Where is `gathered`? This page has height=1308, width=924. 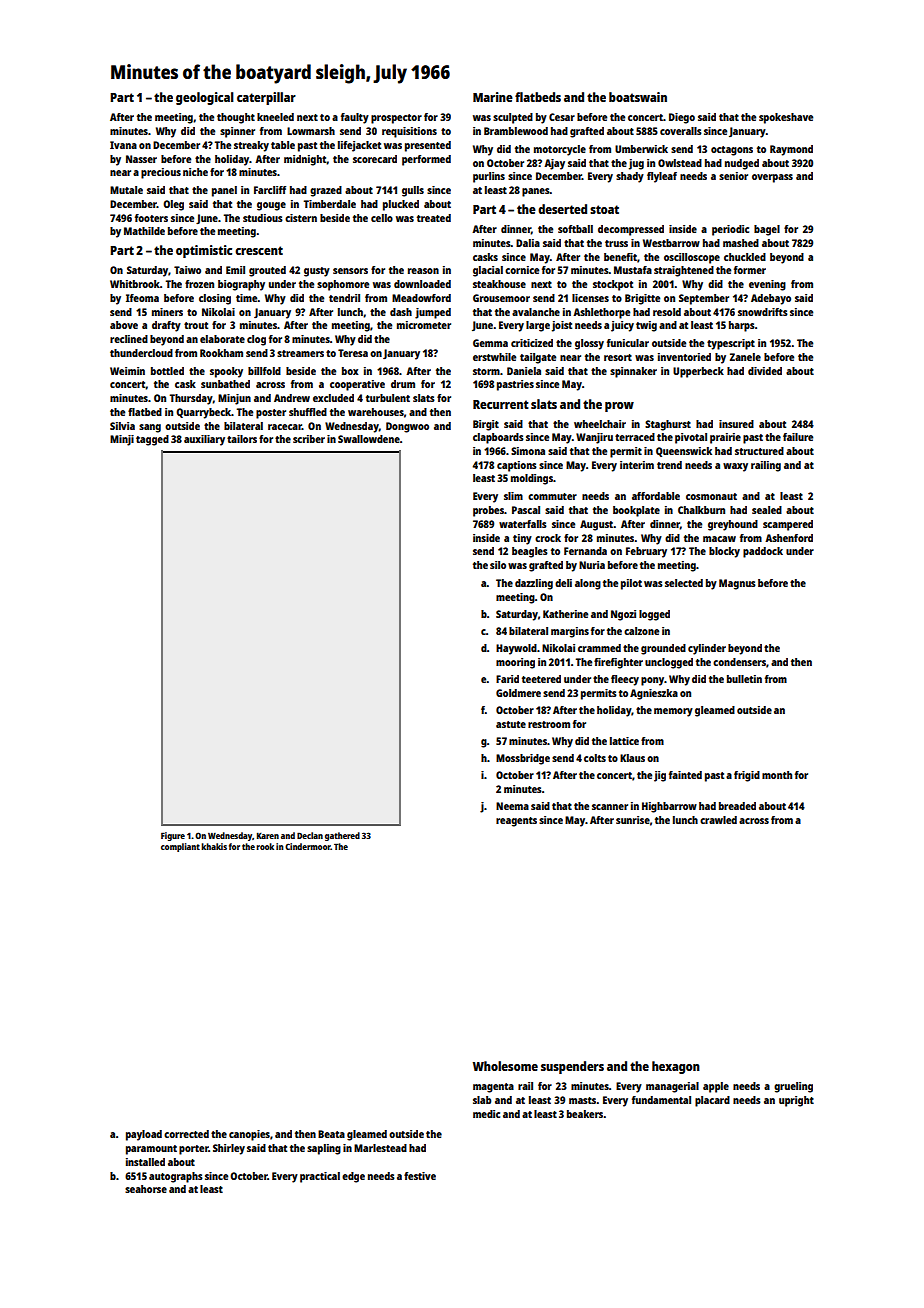
gathered is located at coordinates (342, 836).
